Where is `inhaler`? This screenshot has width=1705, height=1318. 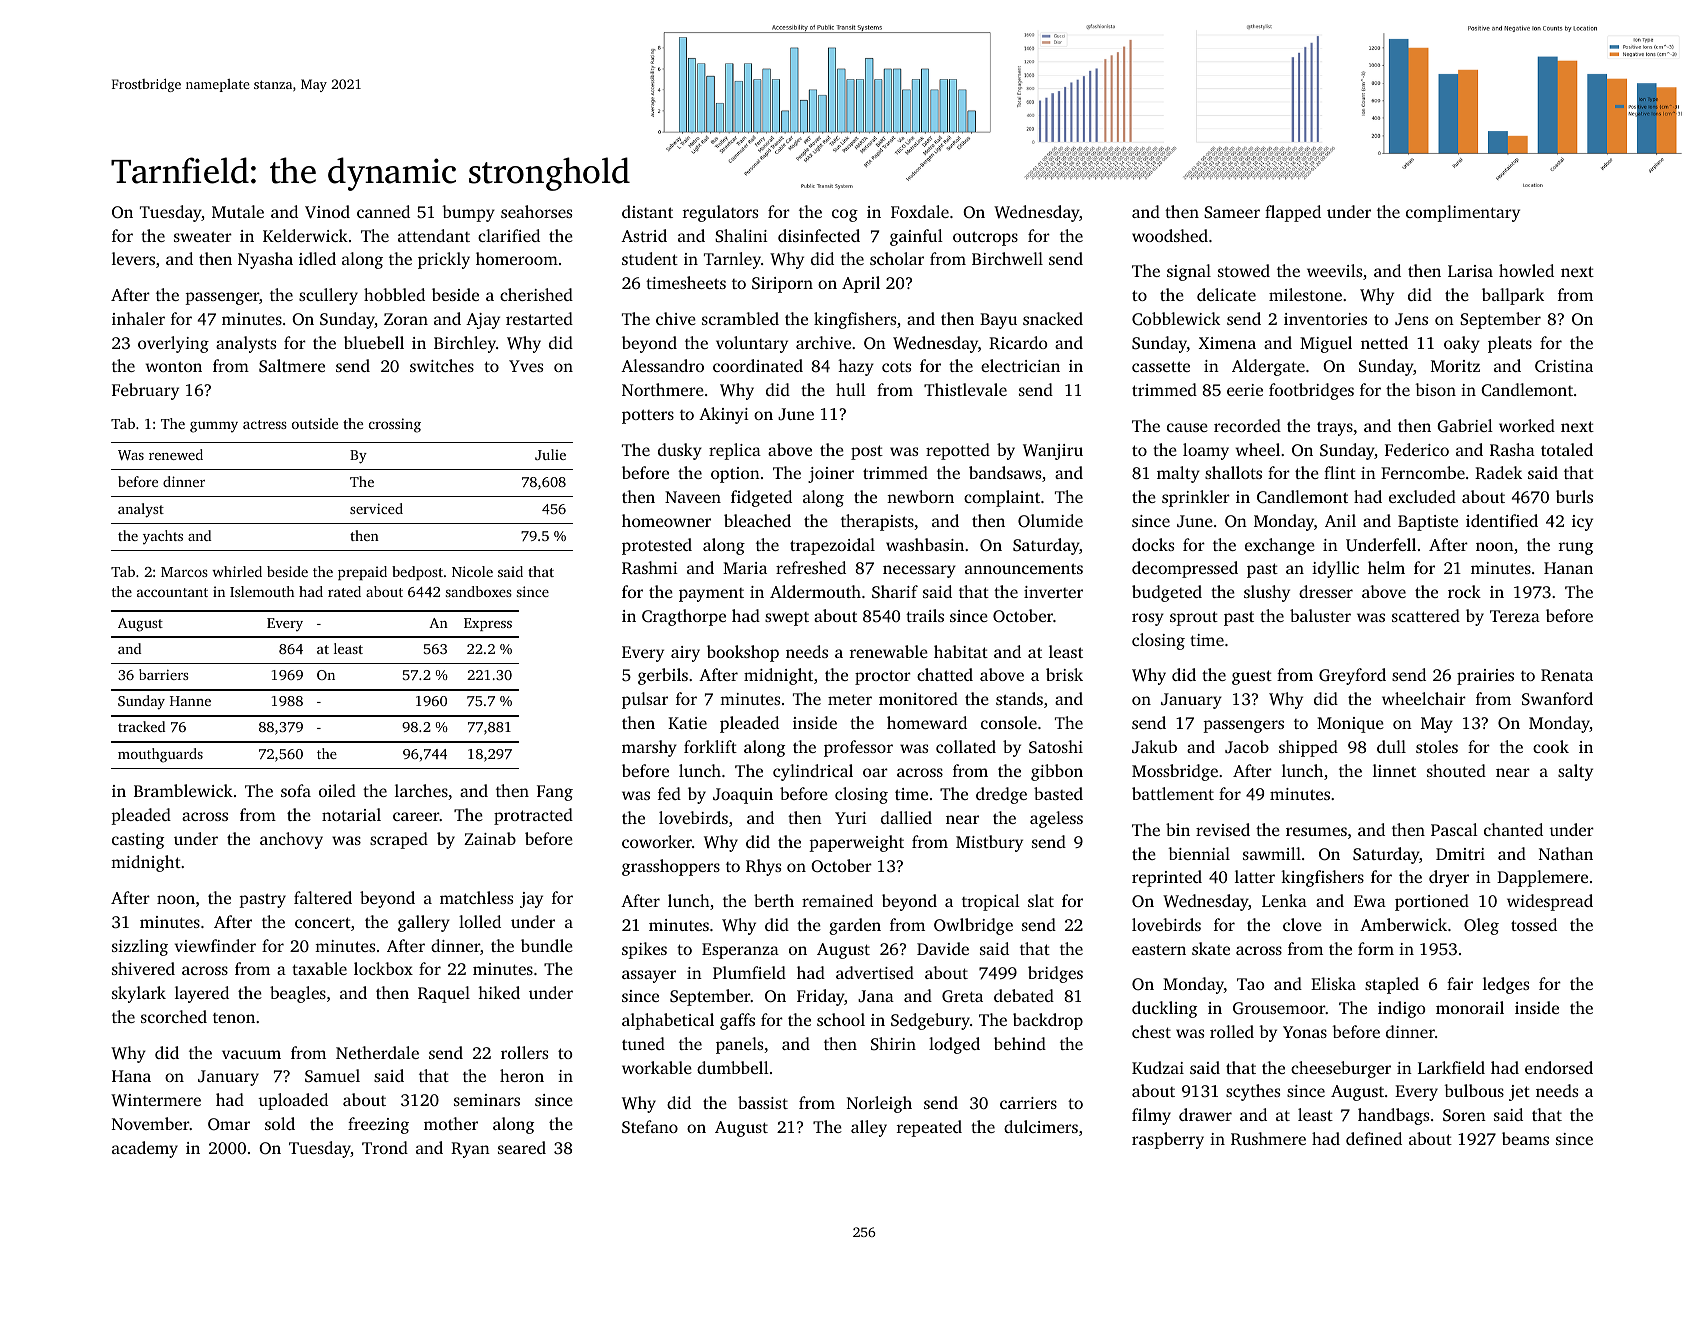 inhaler is located at coordinates (138, 318).
